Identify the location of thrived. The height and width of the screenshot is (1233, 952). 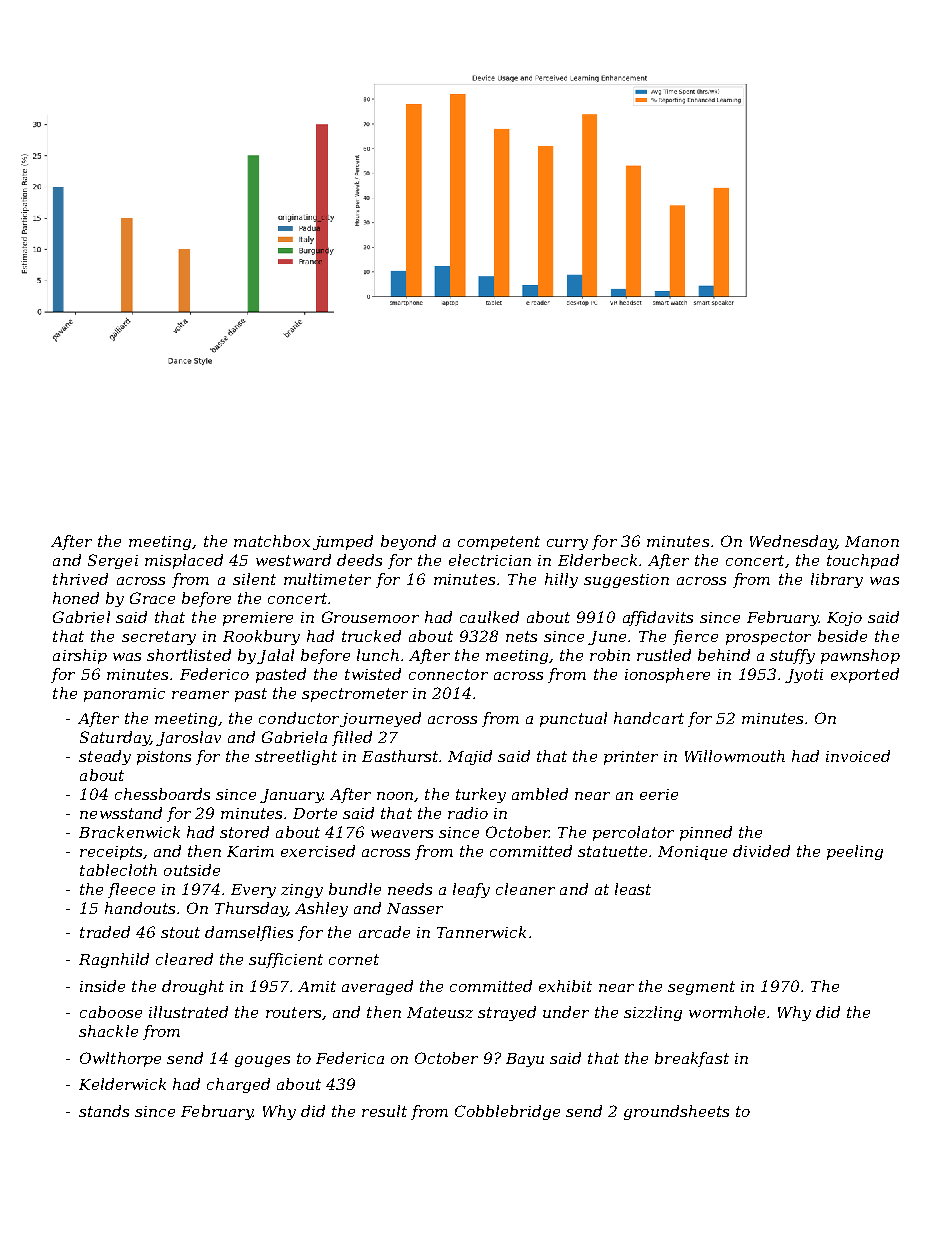
(80, 579).
